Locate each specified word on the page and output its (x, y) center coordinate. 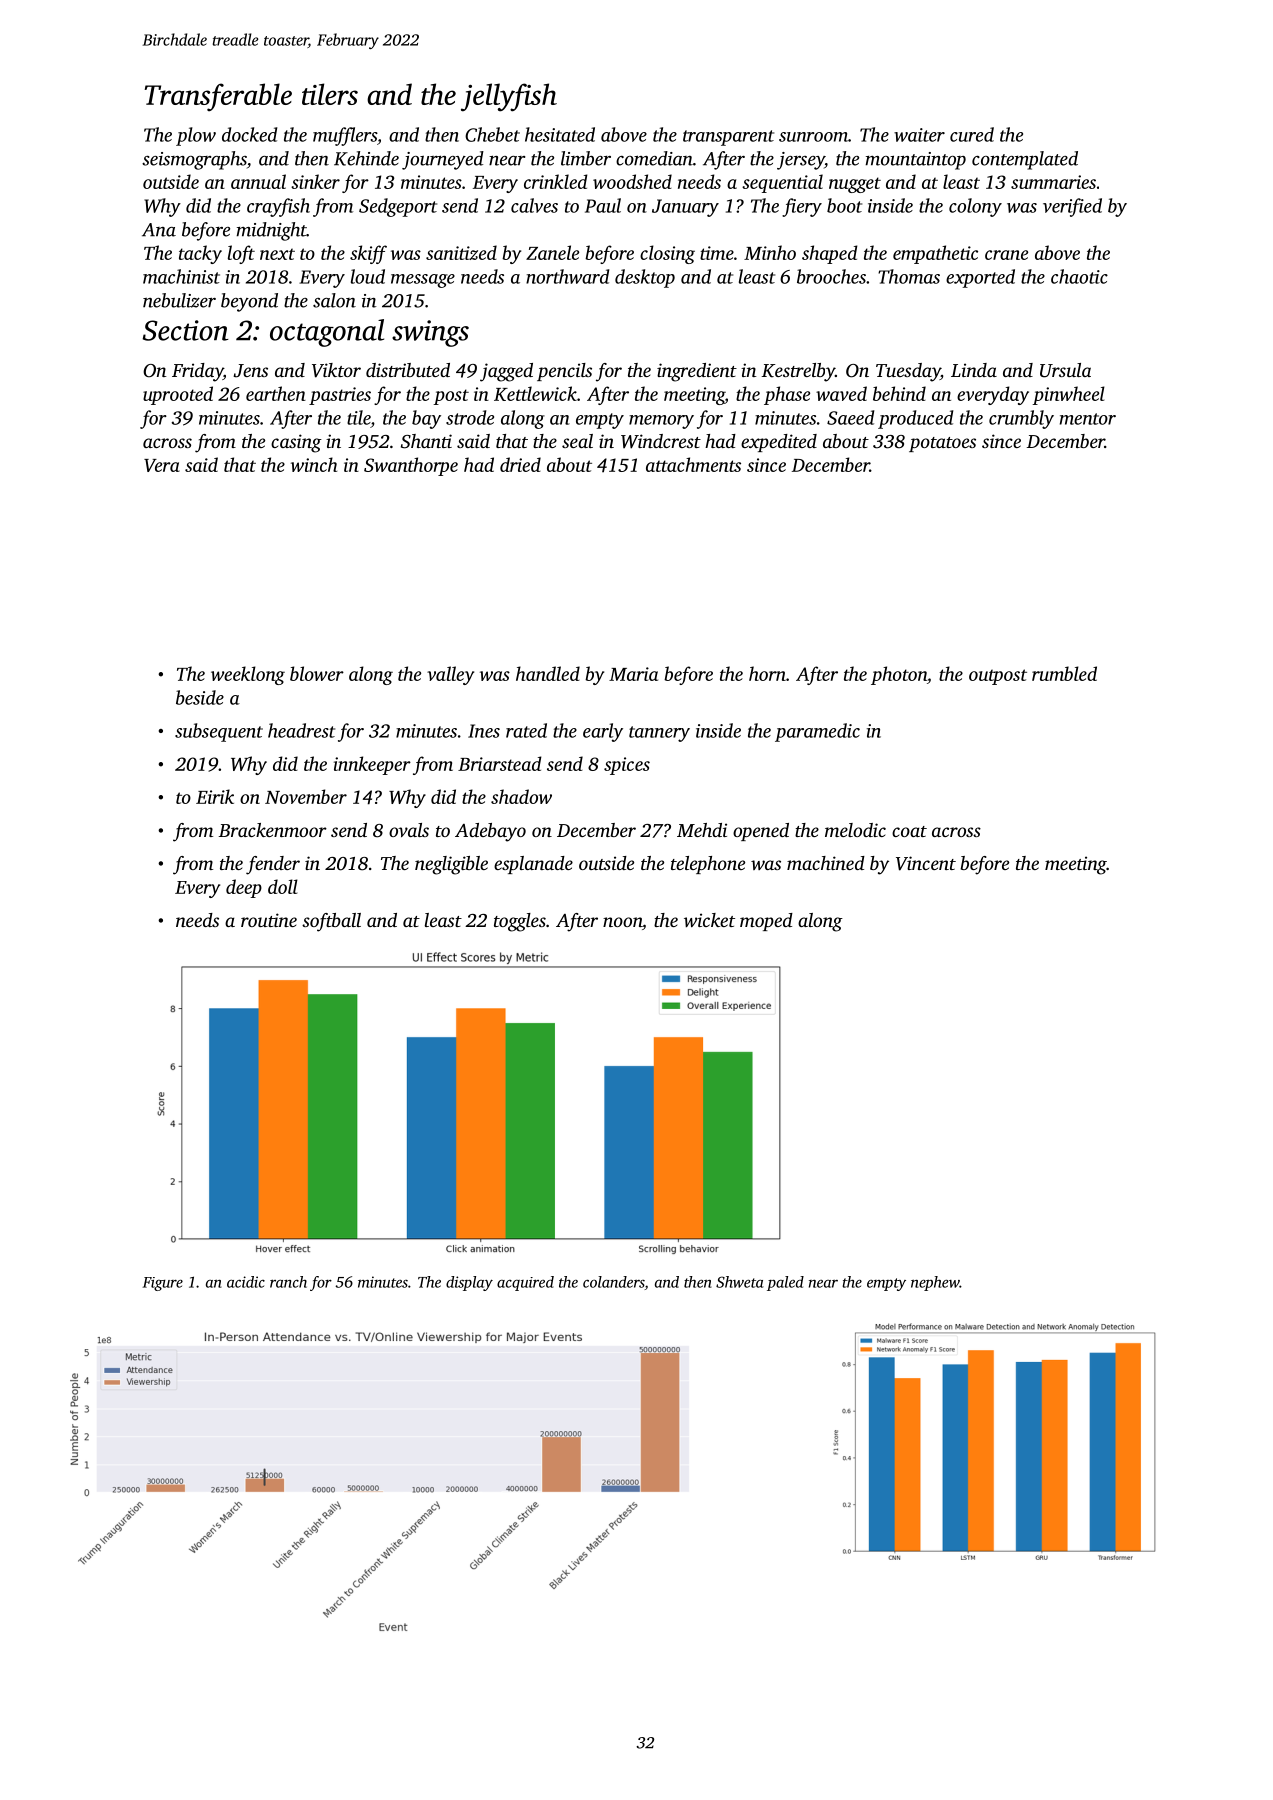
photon (899, 675)
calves (534, 205)
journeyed (443, 160)
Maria (633, 674)
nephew (935, 1283)
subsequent (219, 732)
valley (450, 675)
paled (785, 1283)
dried (520, 464)
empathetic (935, 254)
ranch (288, 1282)
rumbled (1064, 673)
